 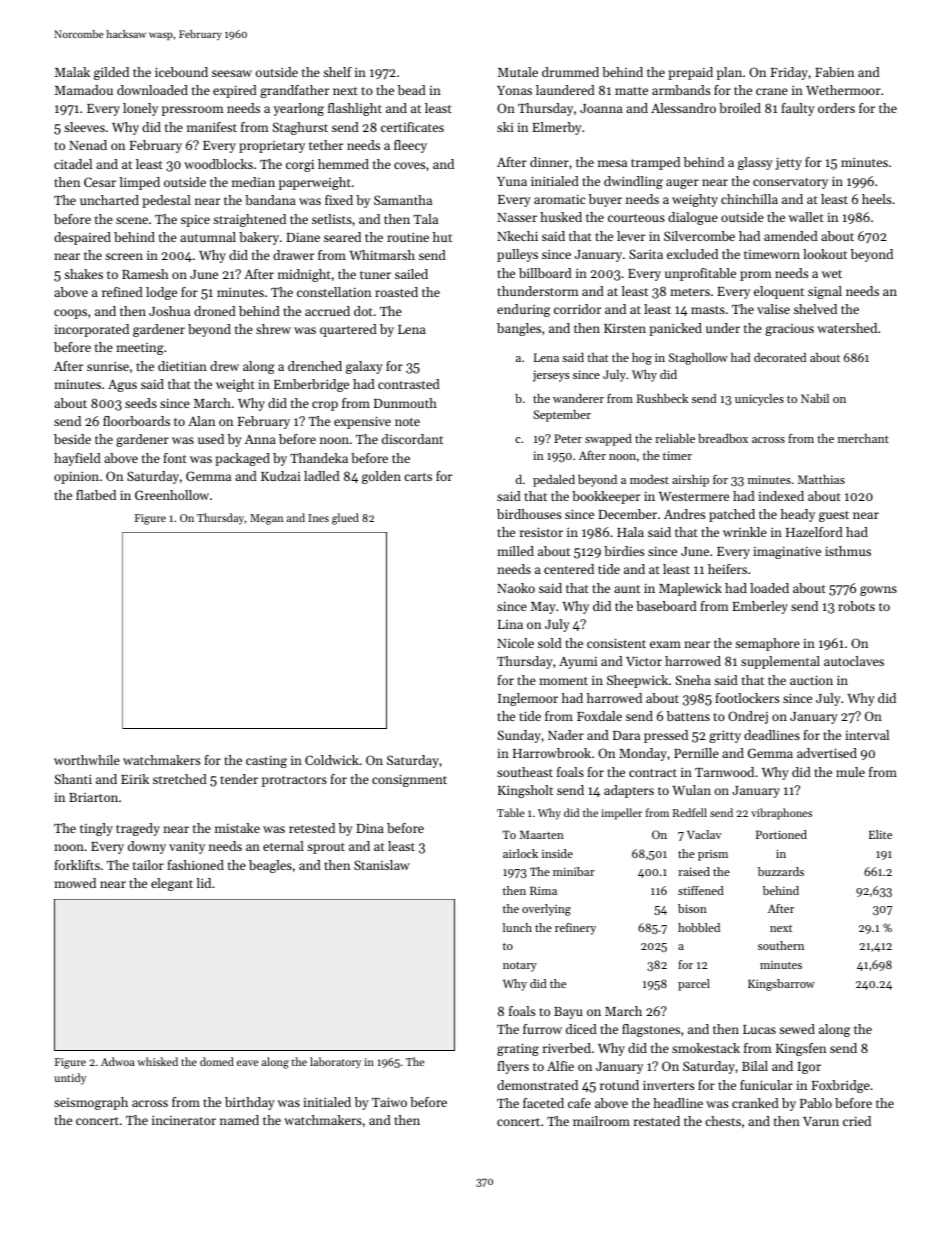 What do you see at coordinates (195, 221) in the screenshot?
I see `spice` at bounding box center [195, 221].
